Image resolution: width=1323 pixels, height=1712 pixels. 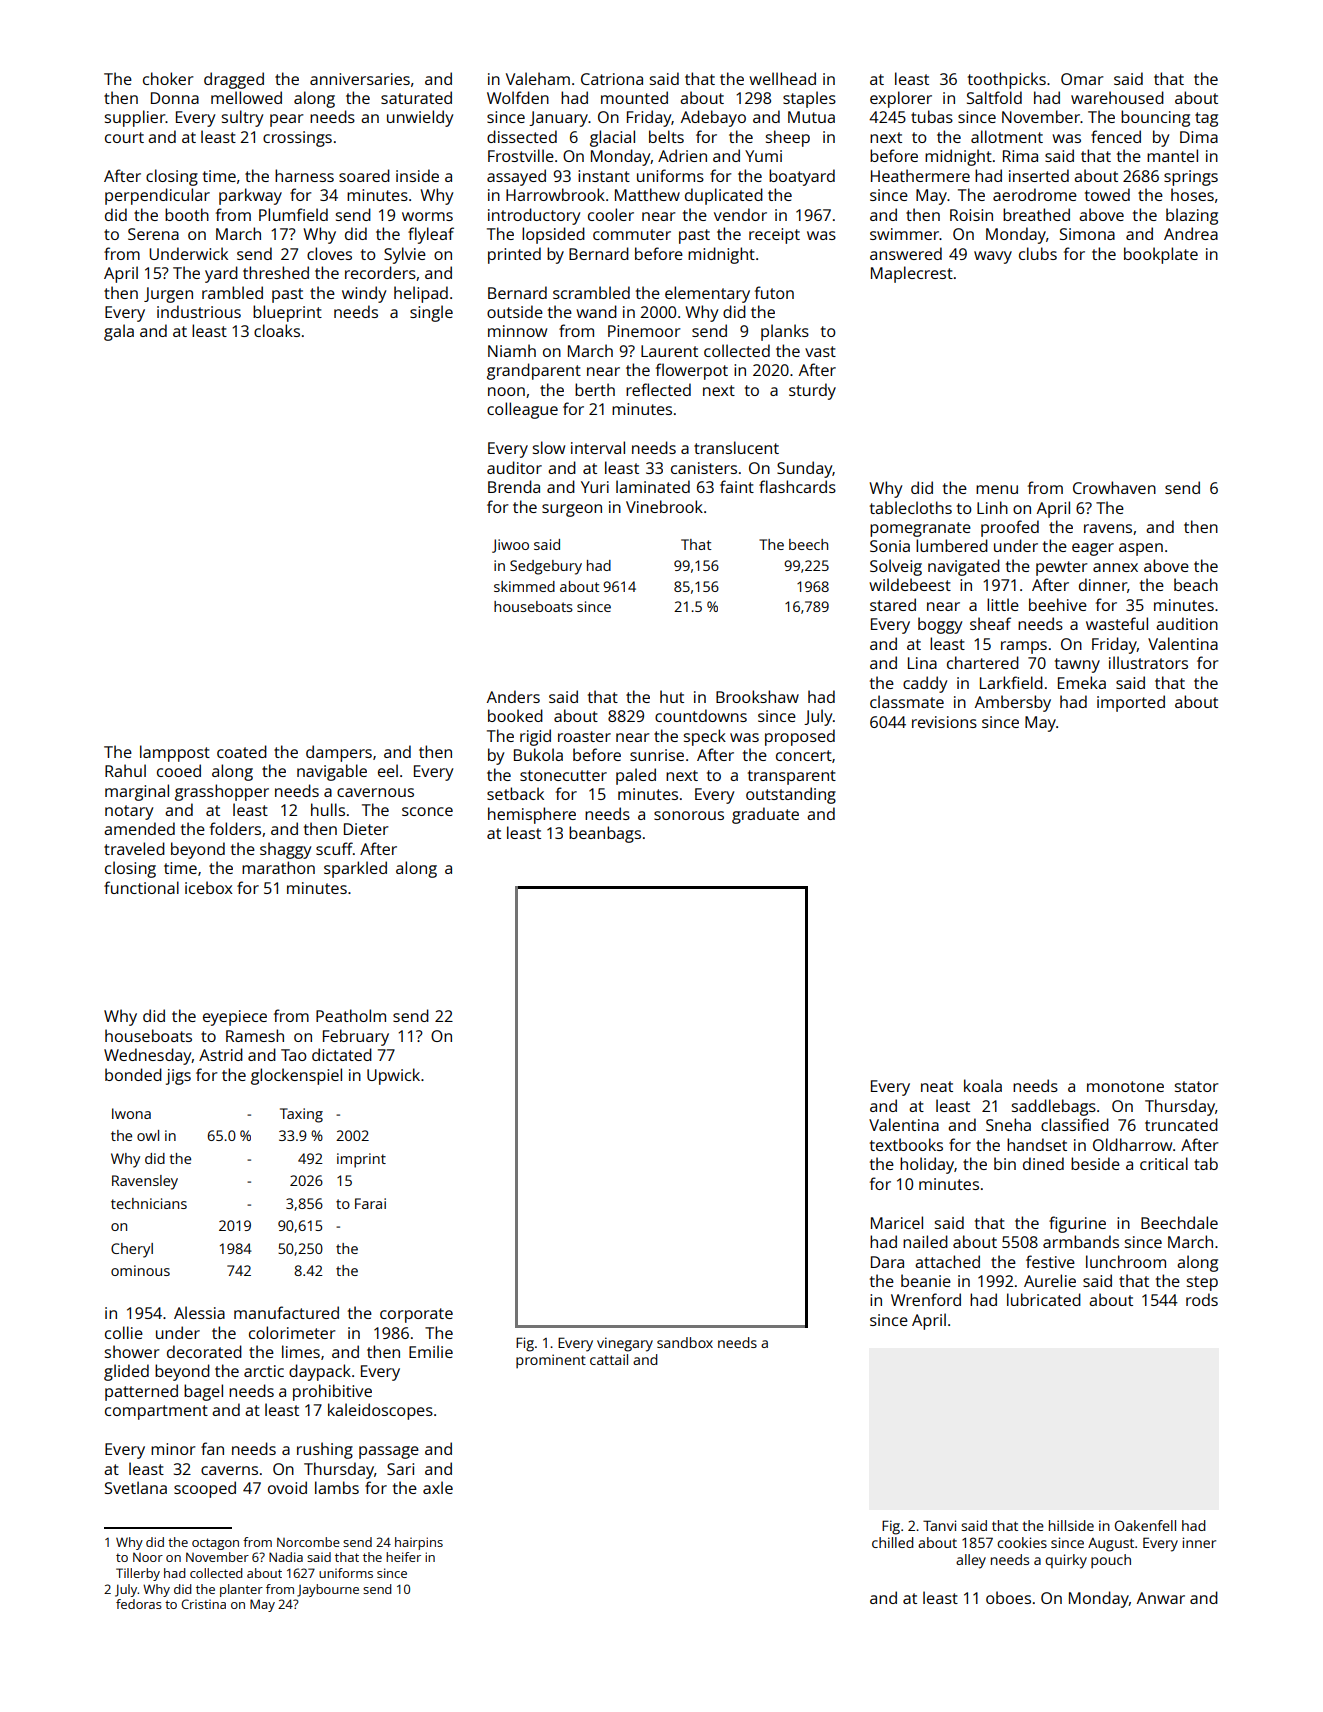 I want to click on surgeon, so click(x=572, y=510).
